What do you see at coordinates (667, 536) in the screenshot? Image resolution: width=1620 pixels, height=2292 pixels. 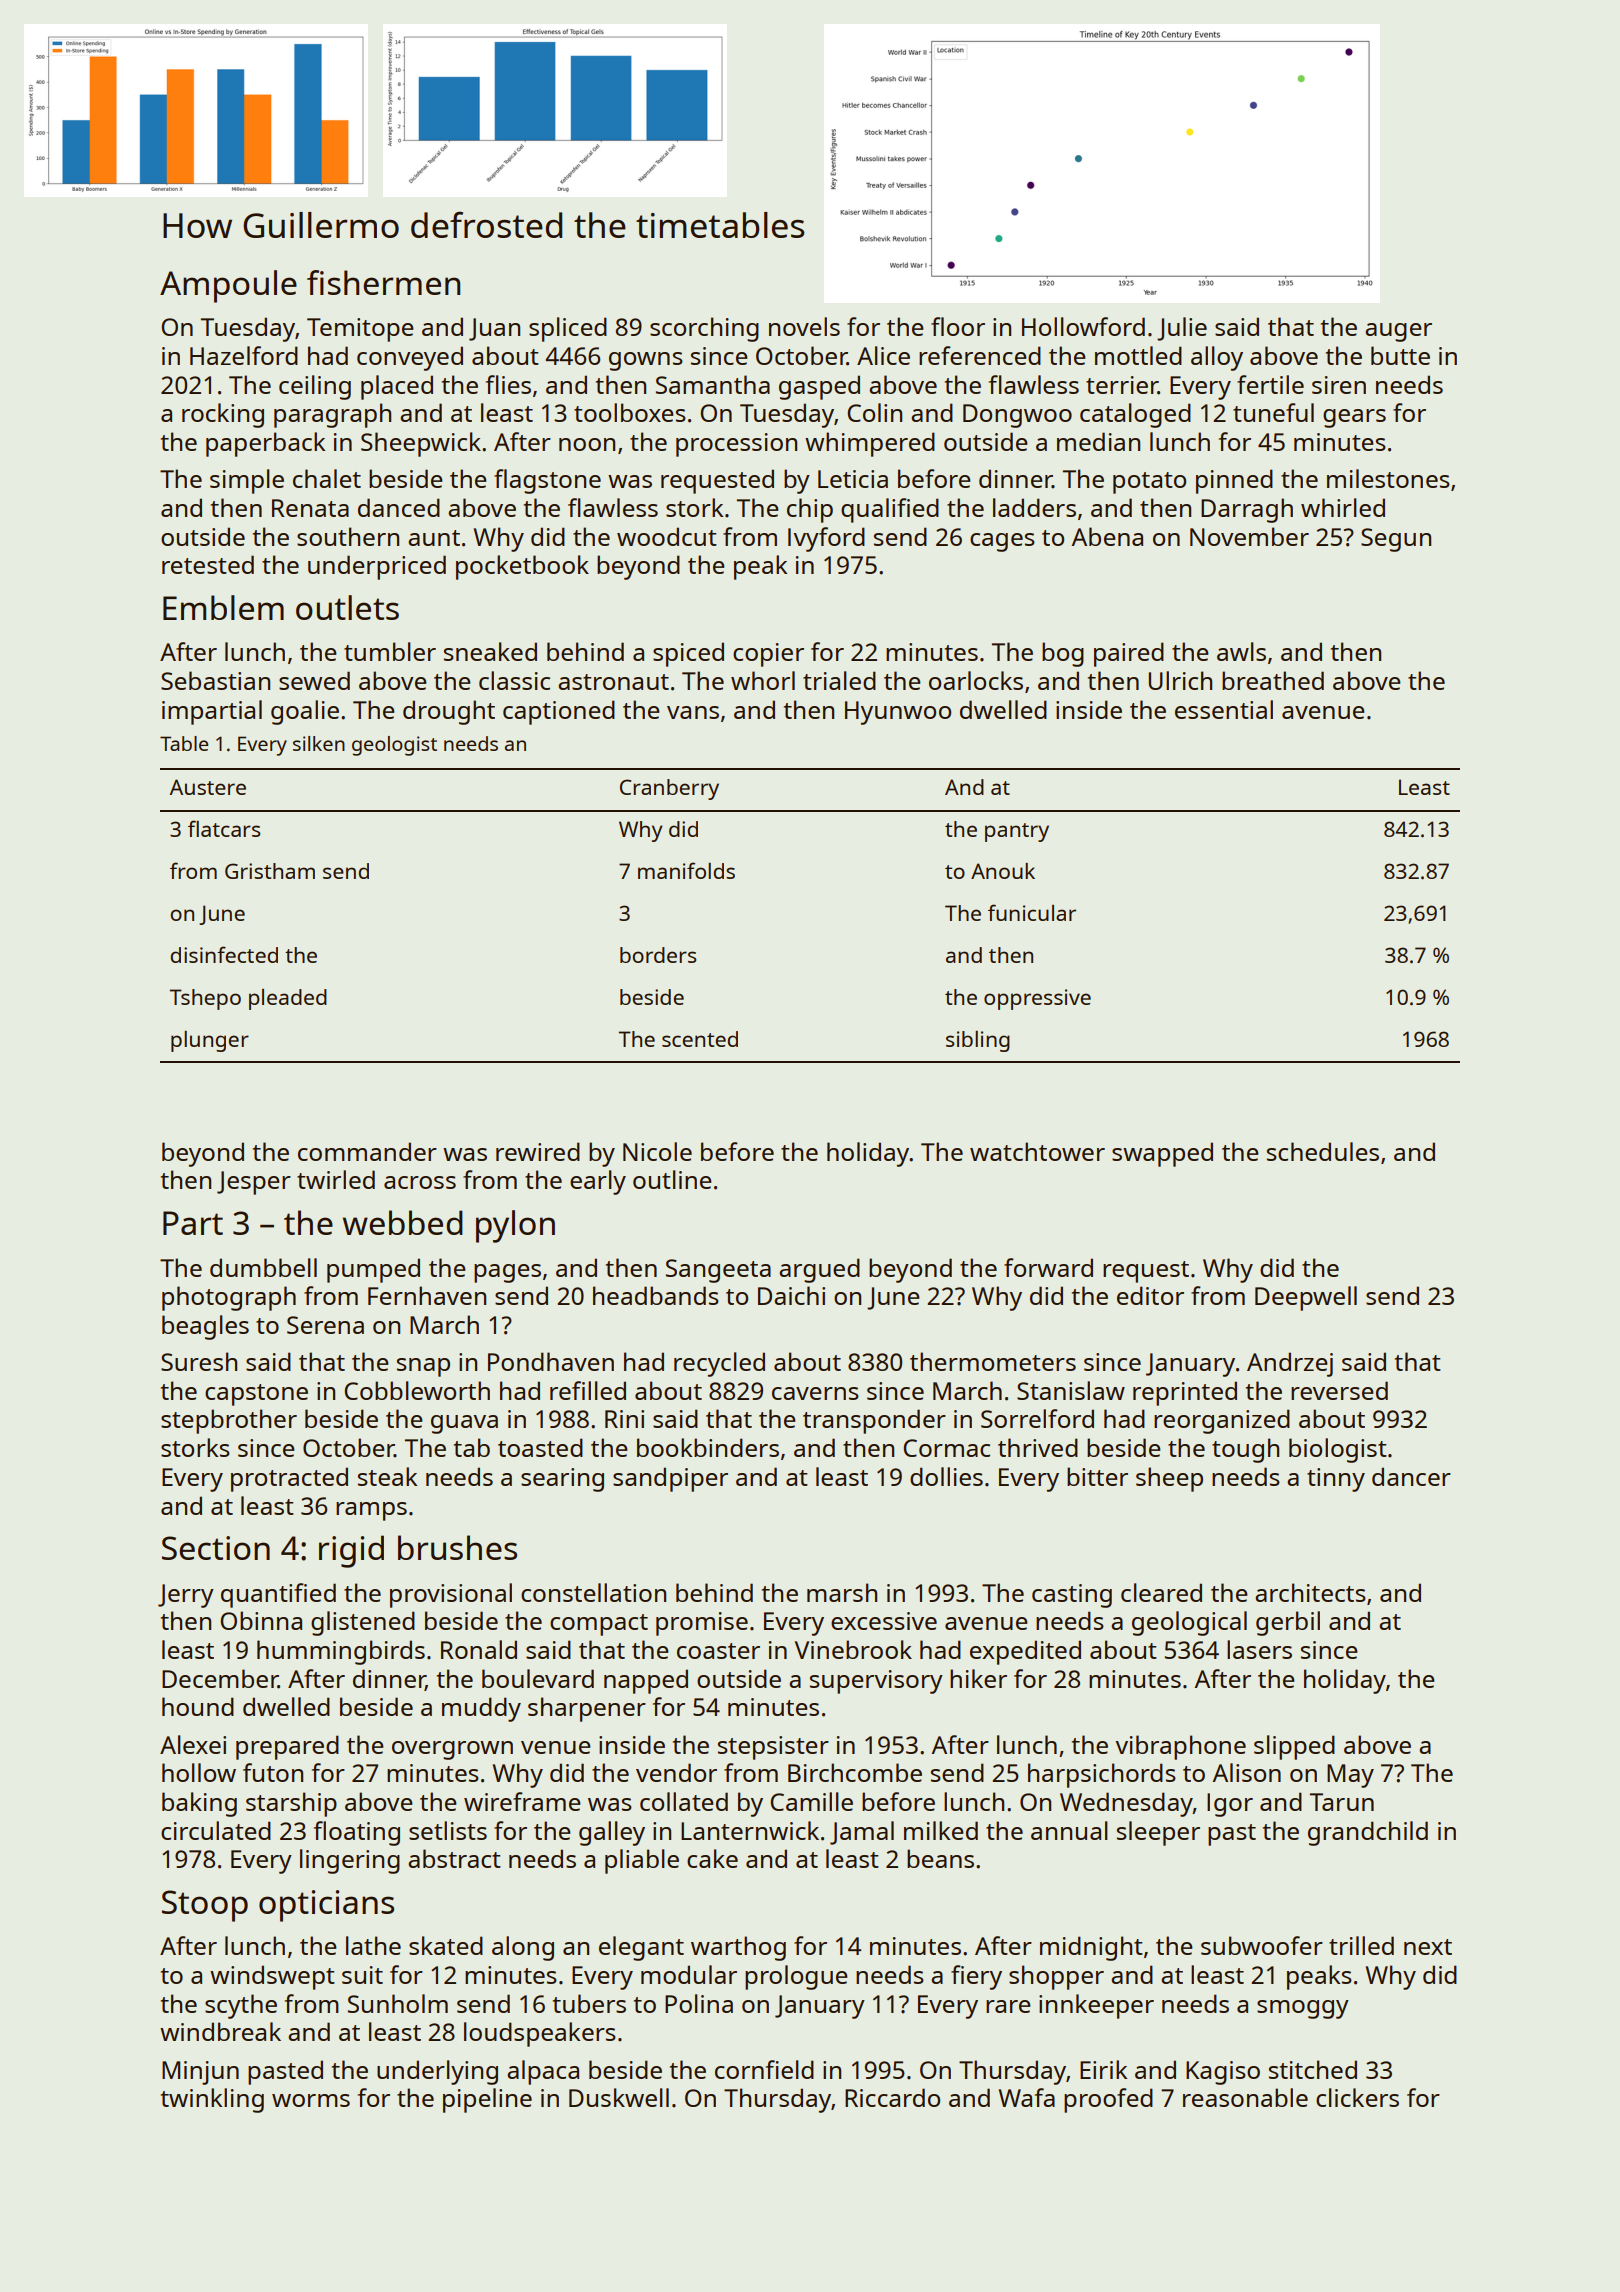 I see `woodcut` at bounding box center [667, 536].
